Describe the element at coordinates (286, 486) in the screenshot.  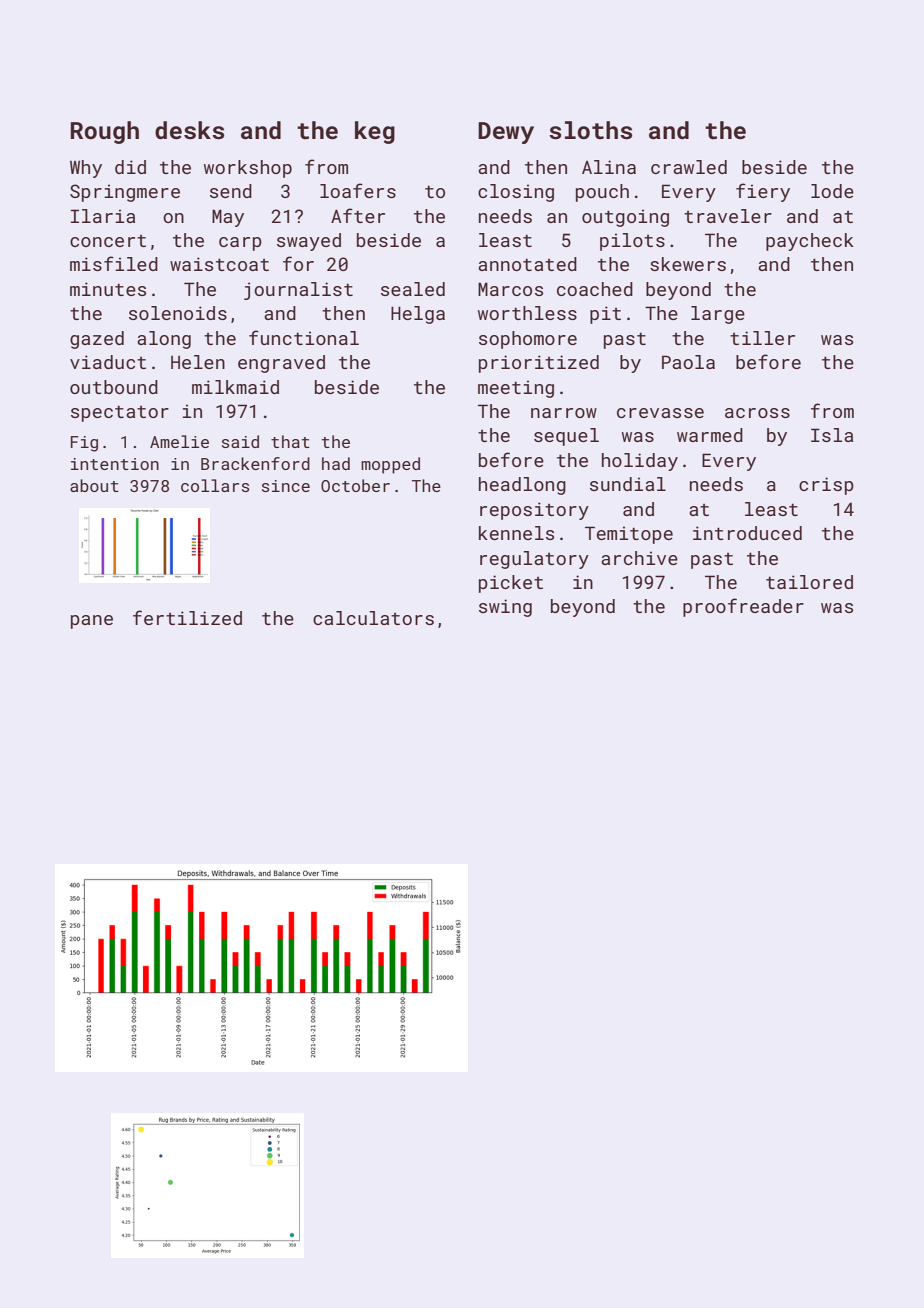
I see `since` at that location.
